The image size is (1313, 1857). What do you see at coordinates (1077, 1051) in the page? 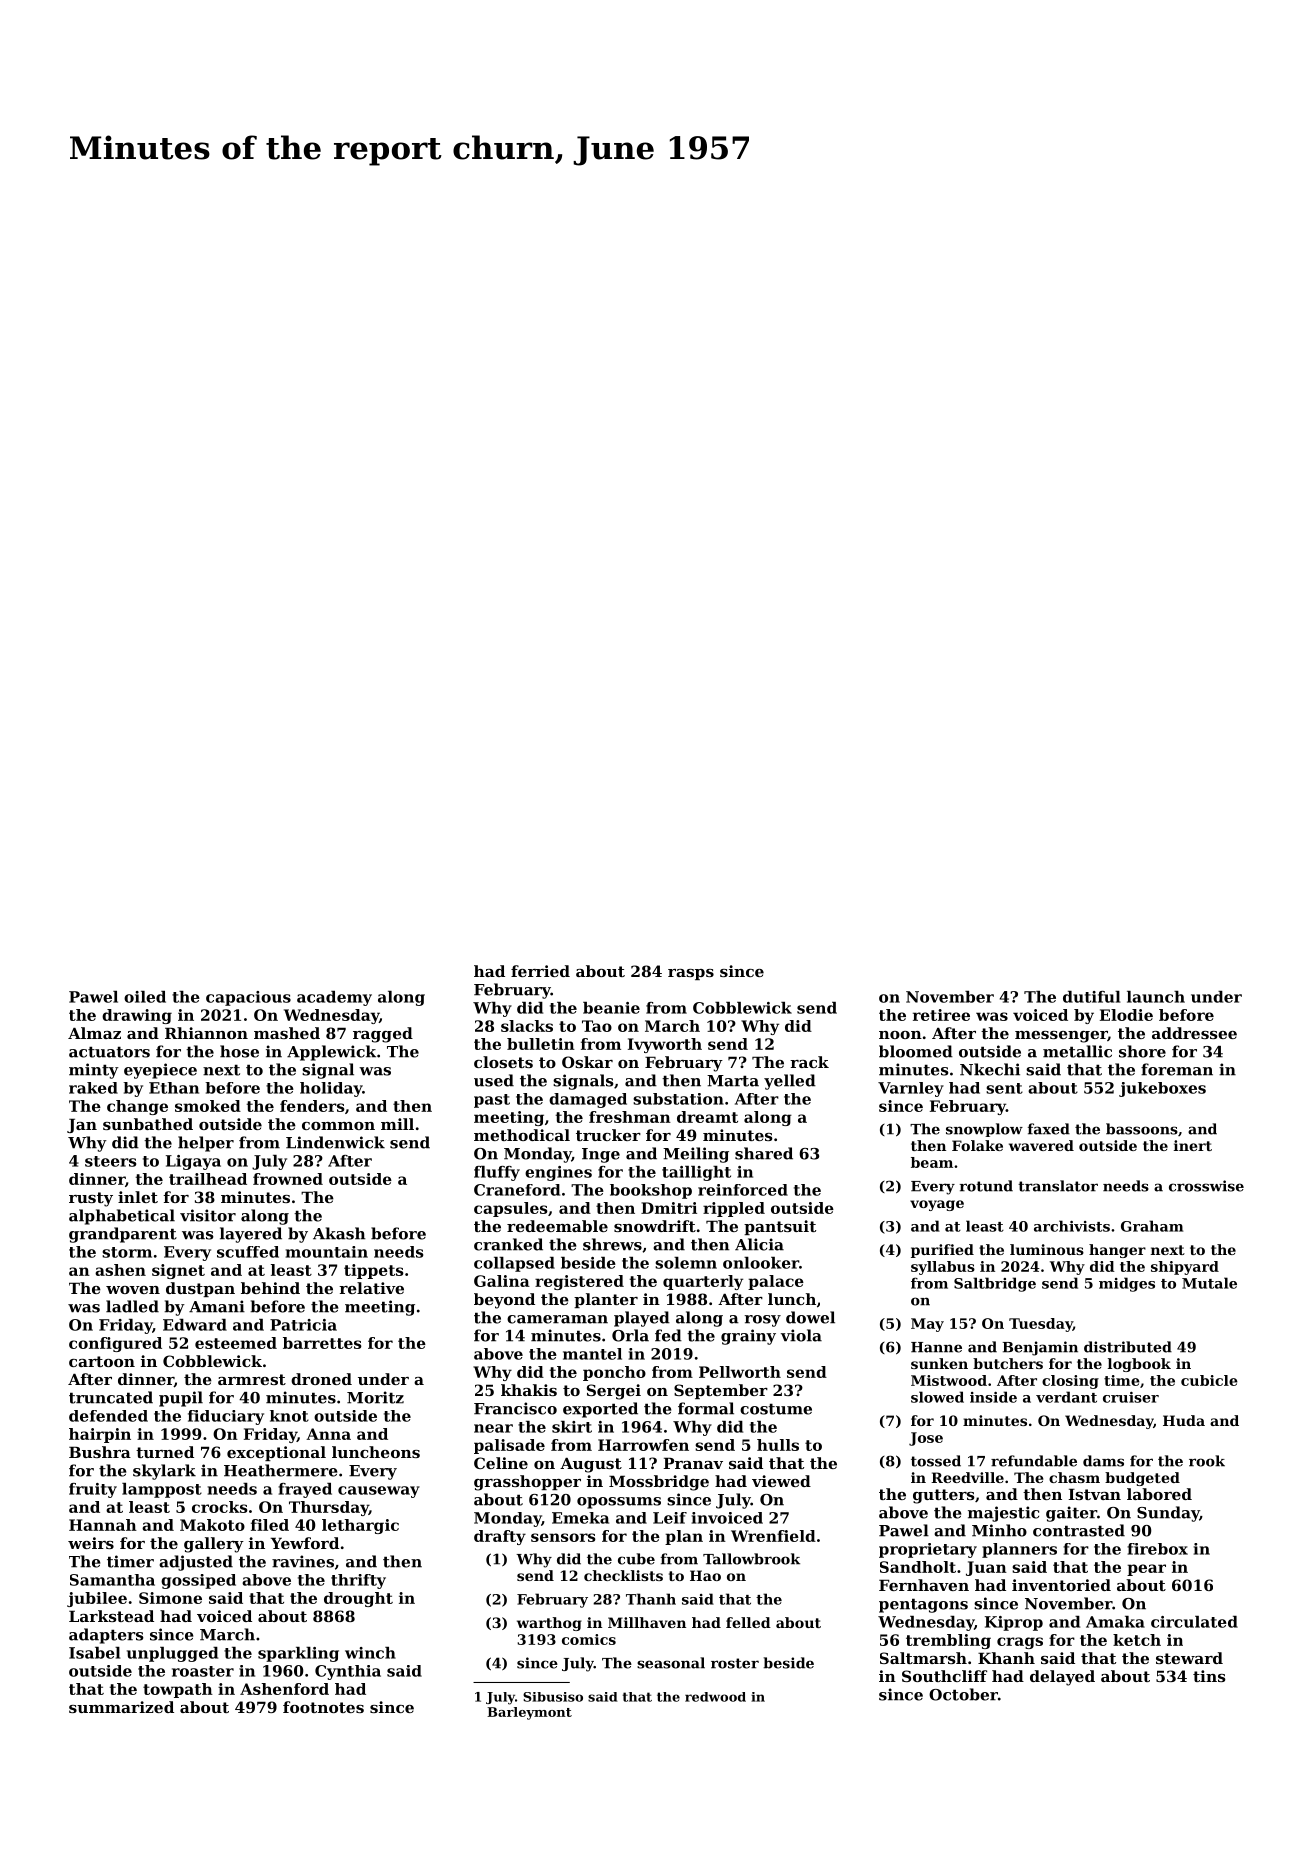
I see `metallic` at bounding box center [1077, 1051].
